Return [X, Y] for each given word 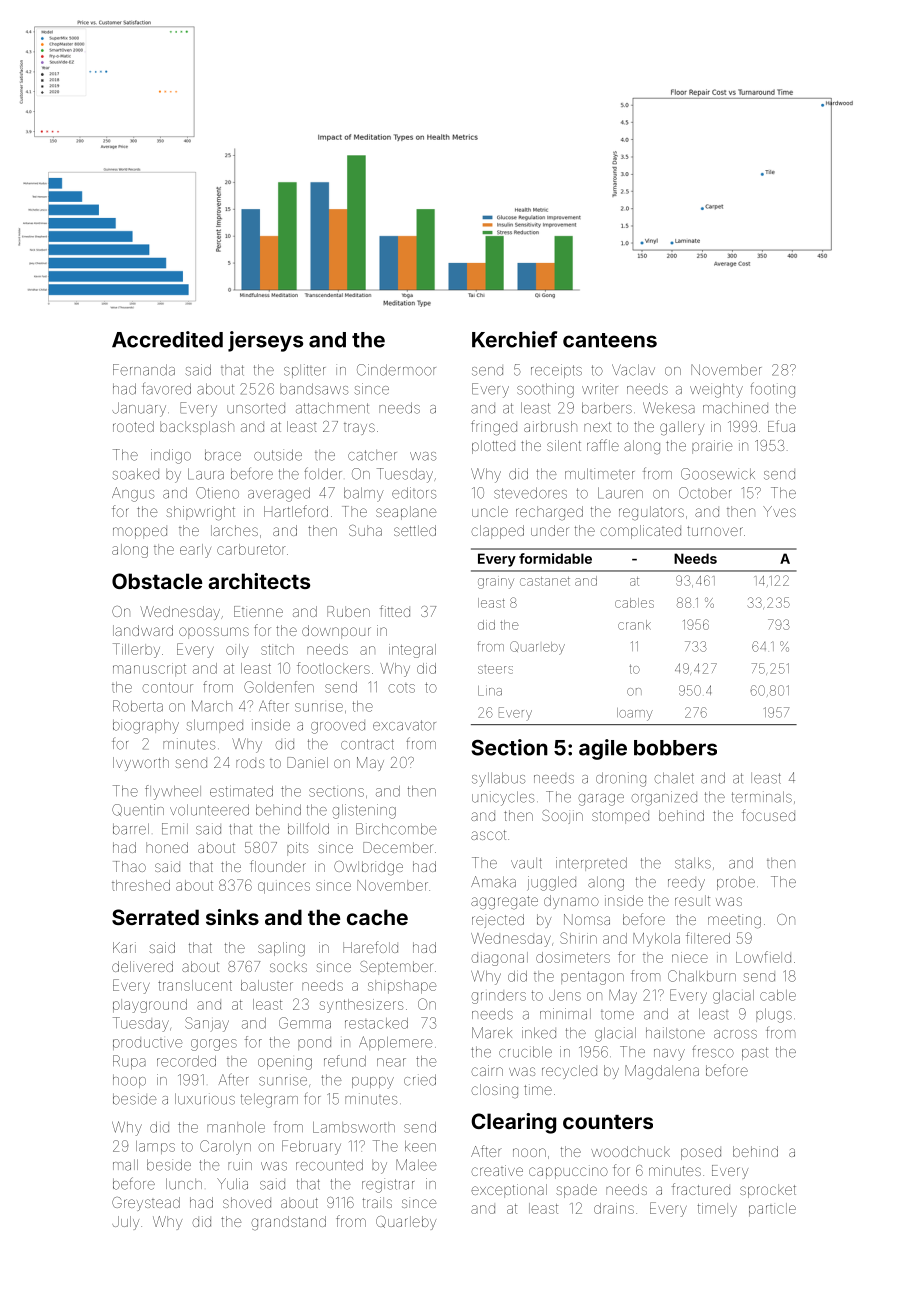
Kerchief [514, 339]
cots [401, 688]
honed [167, 847]
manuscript [149, 669]
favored [166, 389]
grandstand [288, 1223]
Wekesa [669, 408]
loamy [635, 714]
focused [768, 815]
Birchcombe [396, 829]
